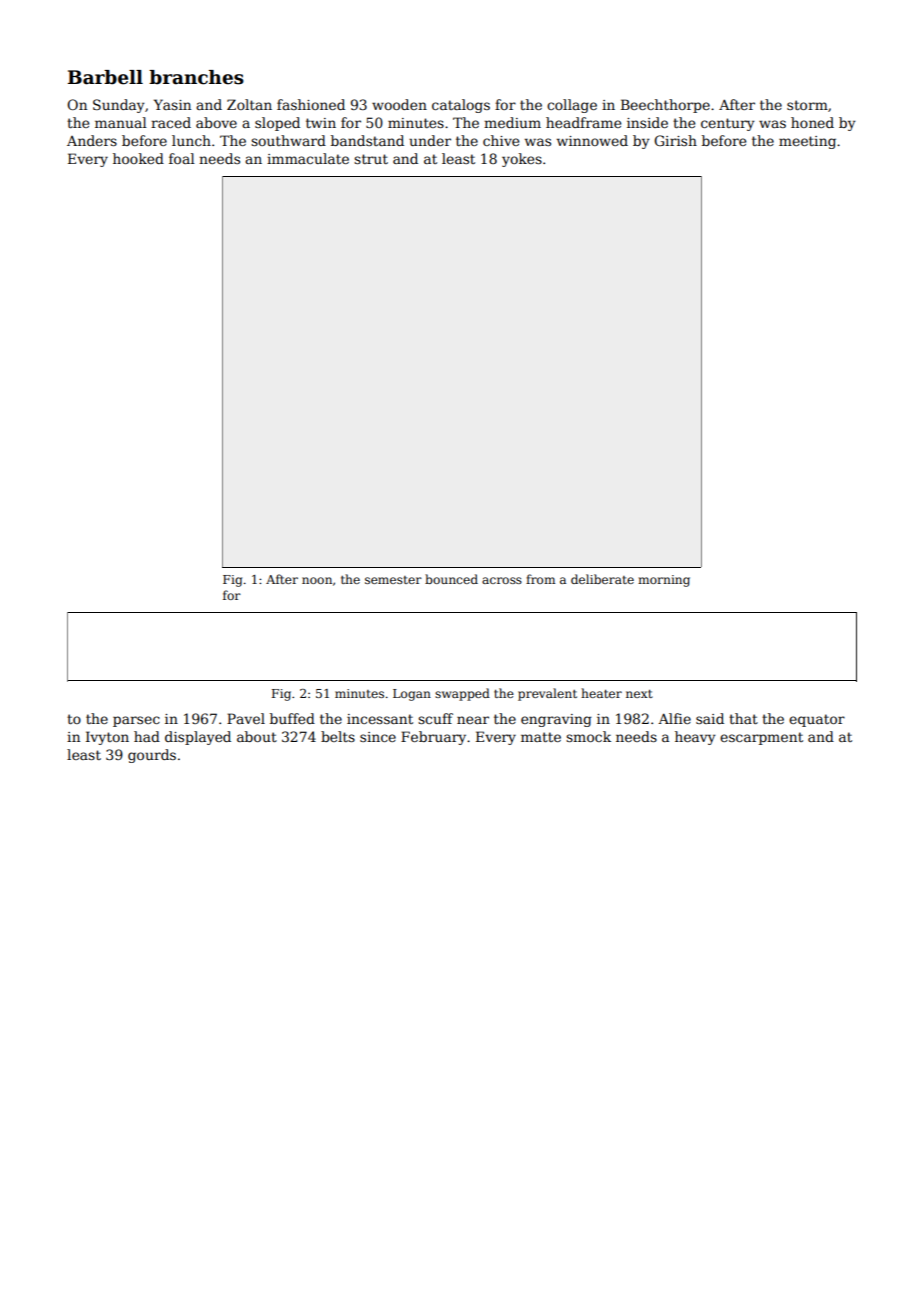 This document has width=924, height=1308. Describe the element at coordinates (317, 580) in the document. I see `noon` at that location.
